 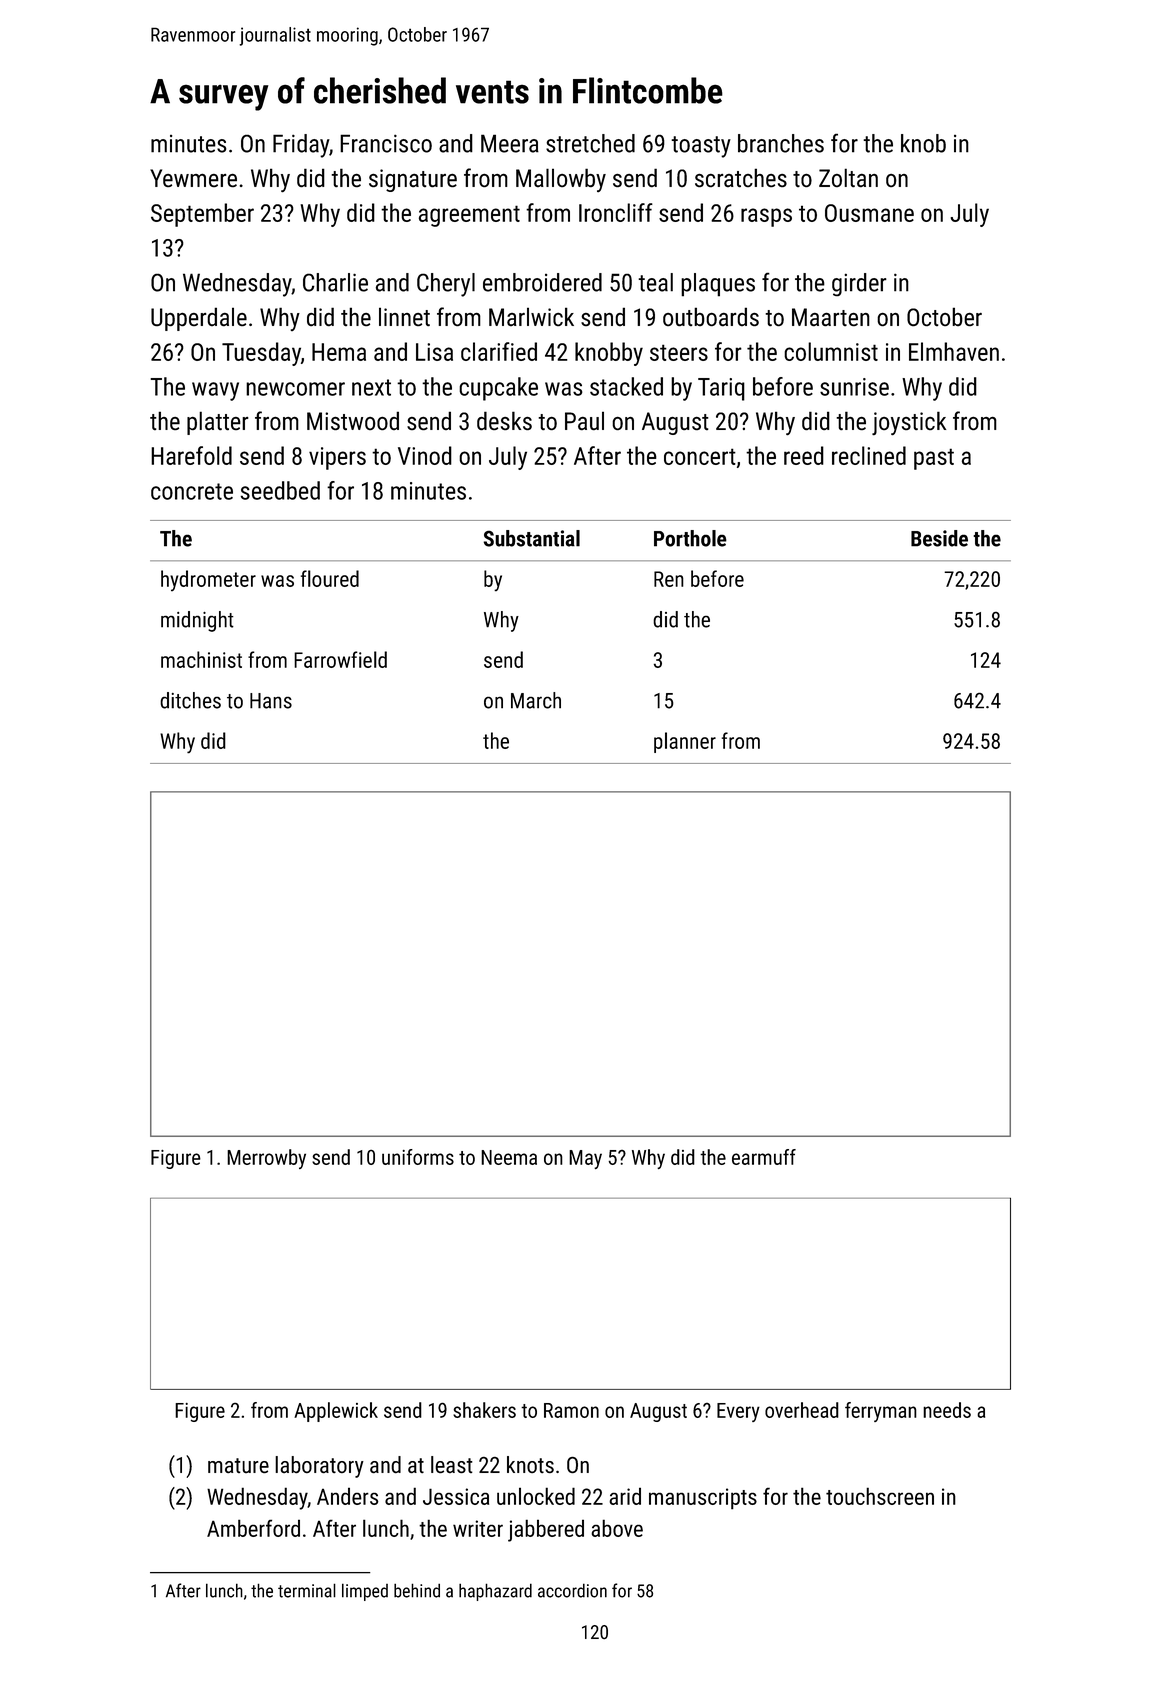 I want to click on earmuff, so click(x=764, y=1157).
